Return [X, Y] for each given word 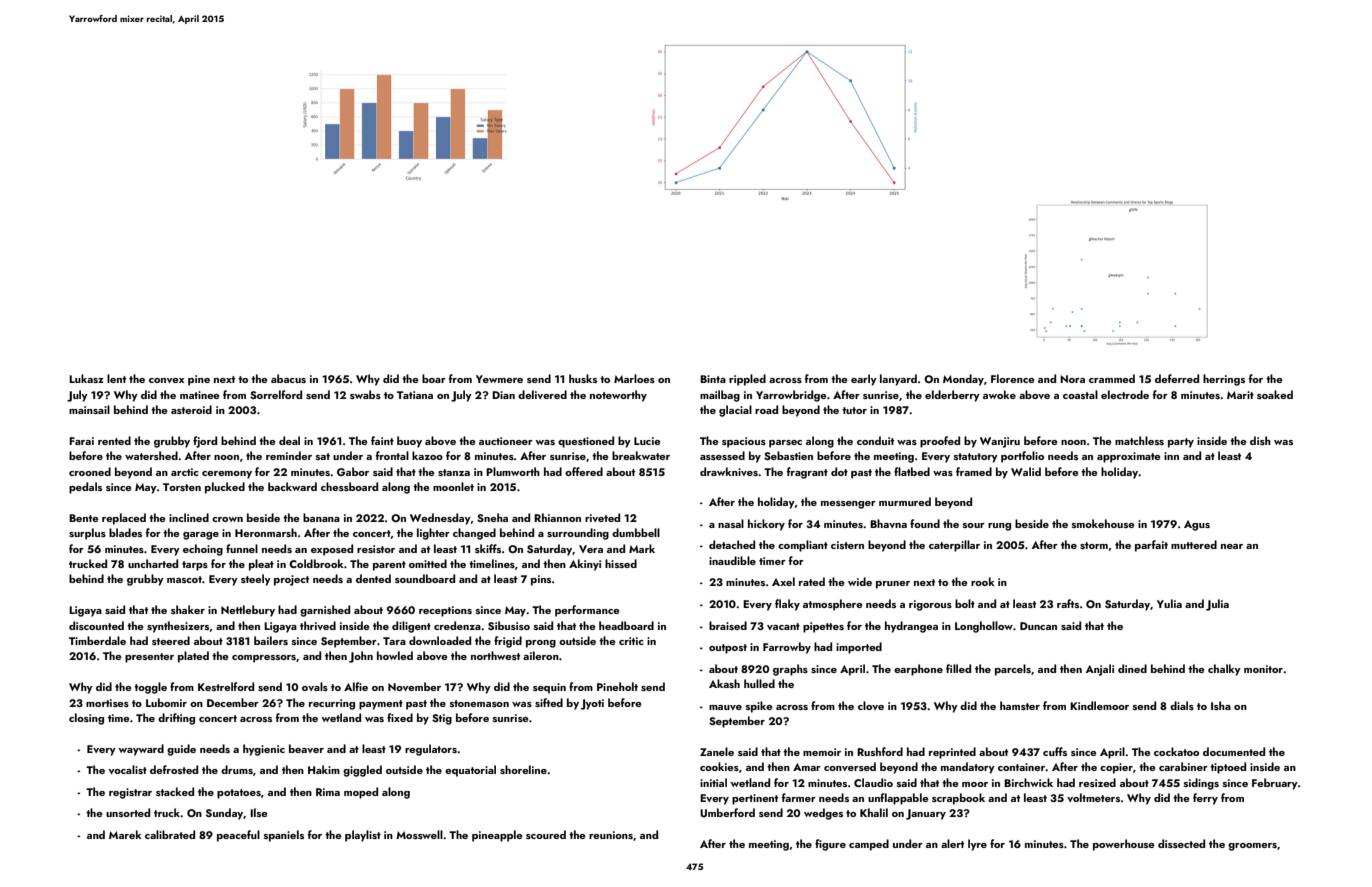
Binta [713, 379]
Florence [1013, 378]
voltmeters [1093, 797]
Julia [1217, 605]
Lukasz [86, 378]
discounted [96, 625]
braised [728, 625]
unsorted [128, 812]
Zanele [717, 751]
